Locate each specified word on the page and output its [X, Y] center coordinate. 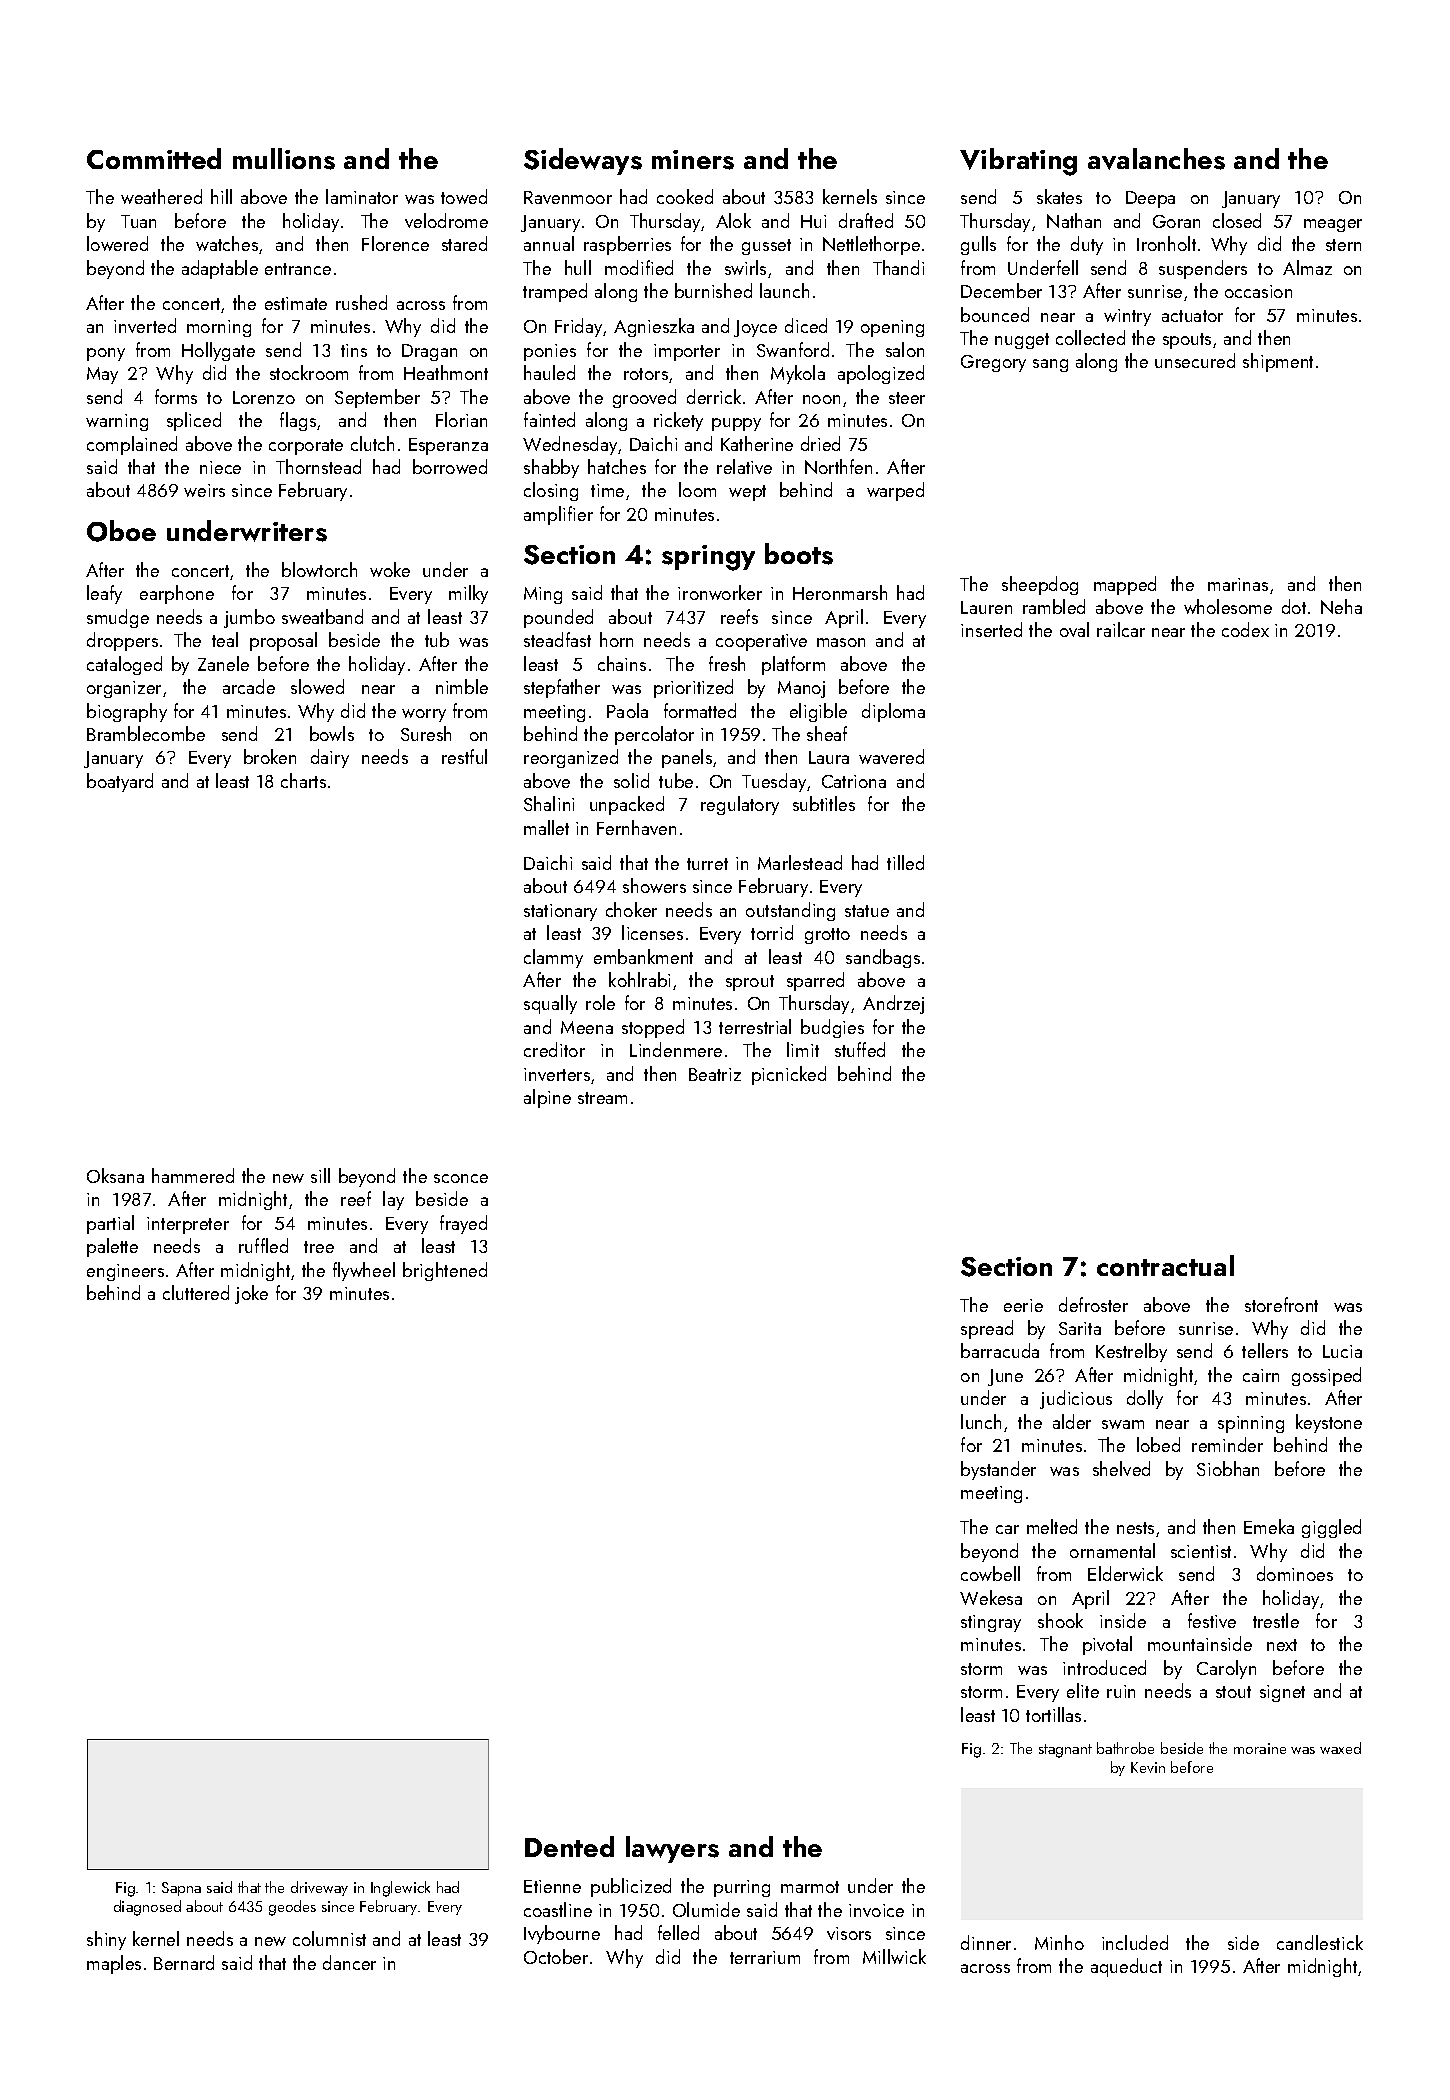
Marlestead [800, 862]
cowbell [990, 1573]
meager [1333, 225]
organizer [124, 689]
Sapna [181, 1889]
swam [1123, 1424]
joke [251, 1294]
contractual [1165, 1265]
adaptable [220, 269]
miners [693, 160]
